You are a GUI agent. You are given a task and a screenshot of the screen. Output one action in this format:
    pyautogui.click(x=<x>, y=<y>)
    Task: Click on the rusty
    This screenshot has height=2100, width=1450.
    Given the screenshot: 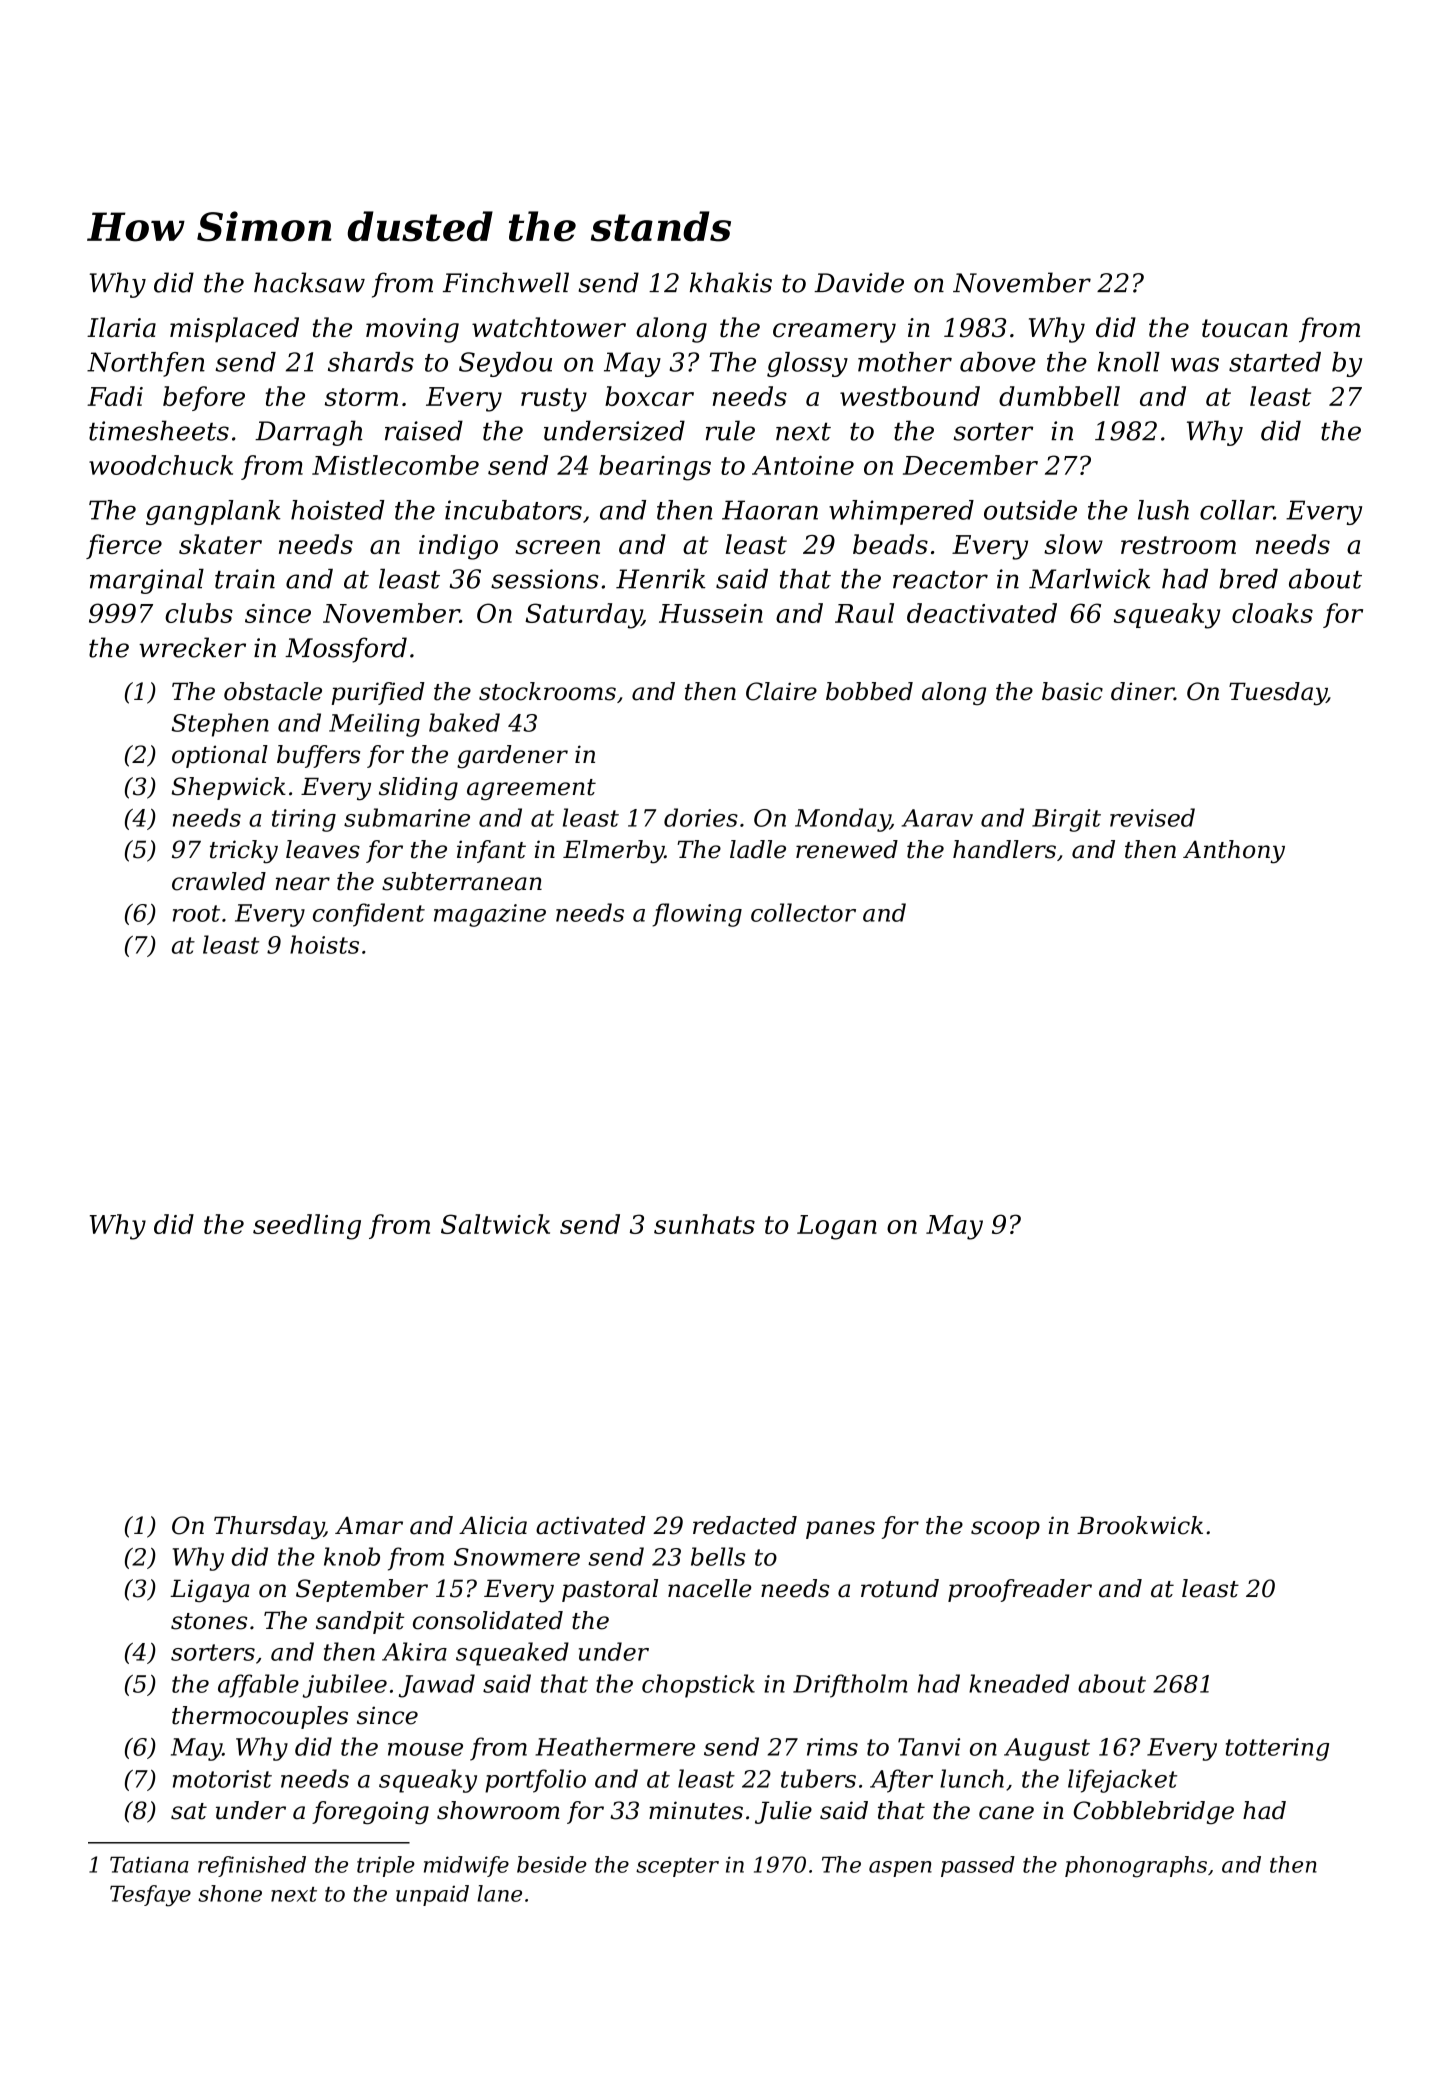 What is the action you would take?
    pyautogui.click(x=554, y=400)
